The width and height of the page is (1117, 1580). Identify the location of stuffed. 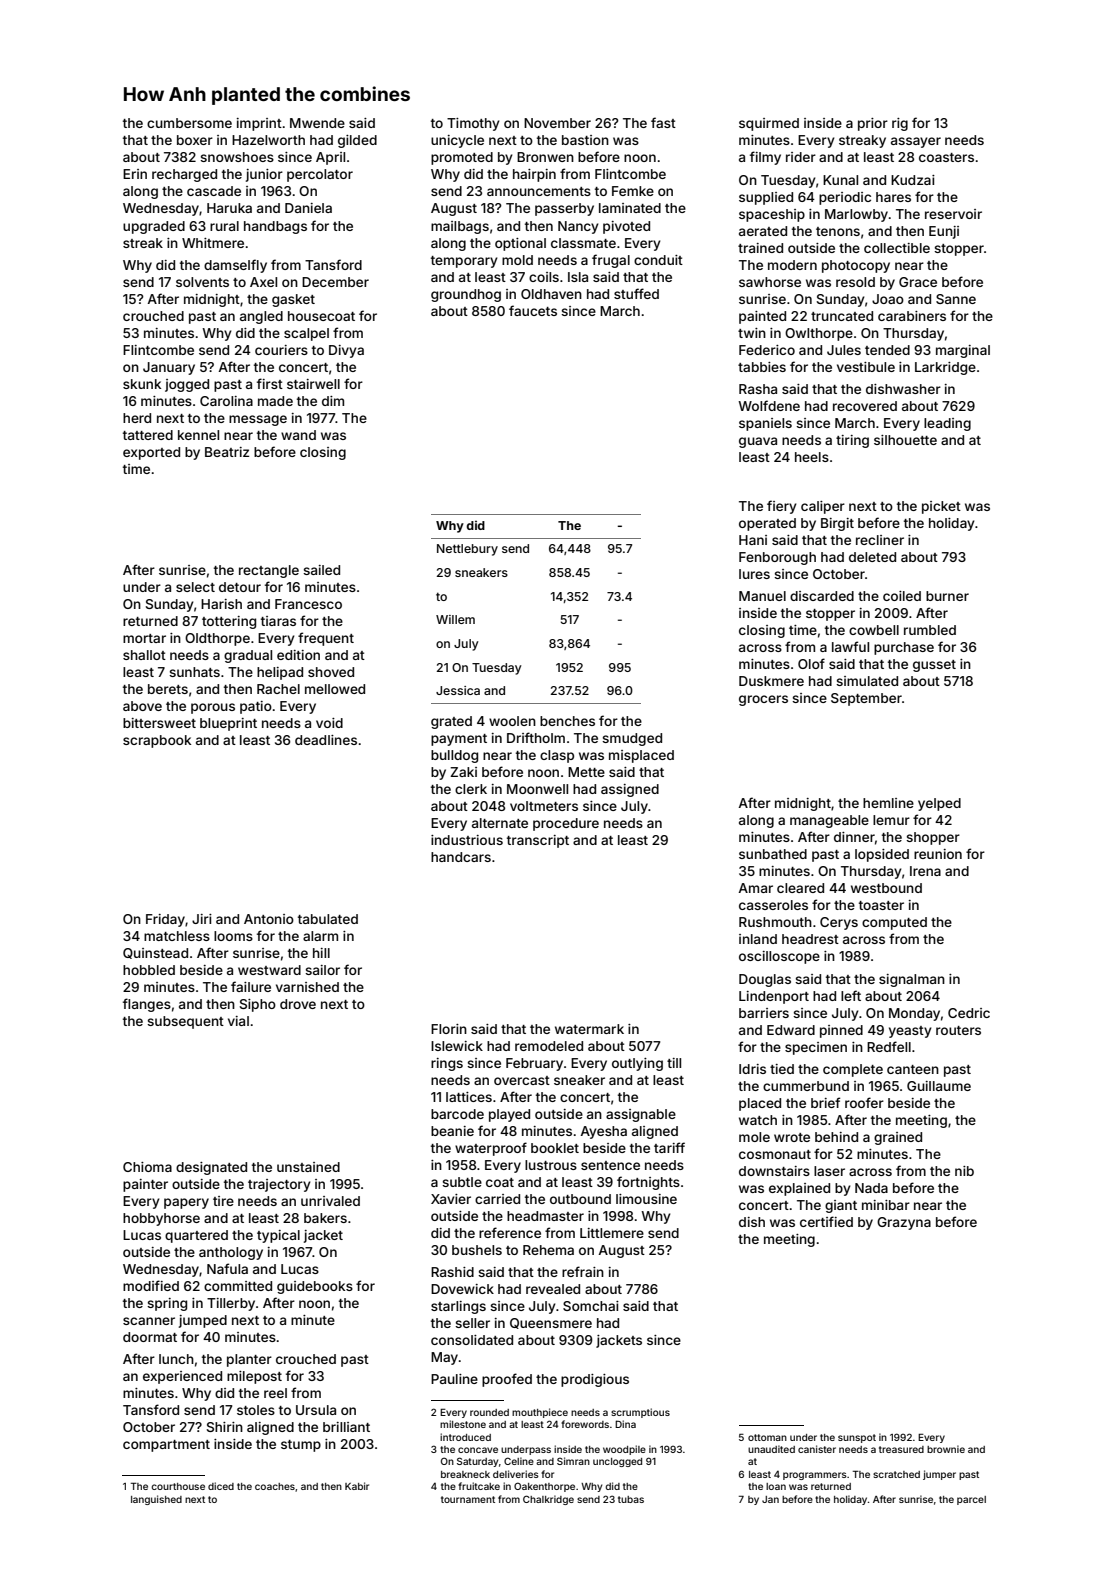
(636, 293).
